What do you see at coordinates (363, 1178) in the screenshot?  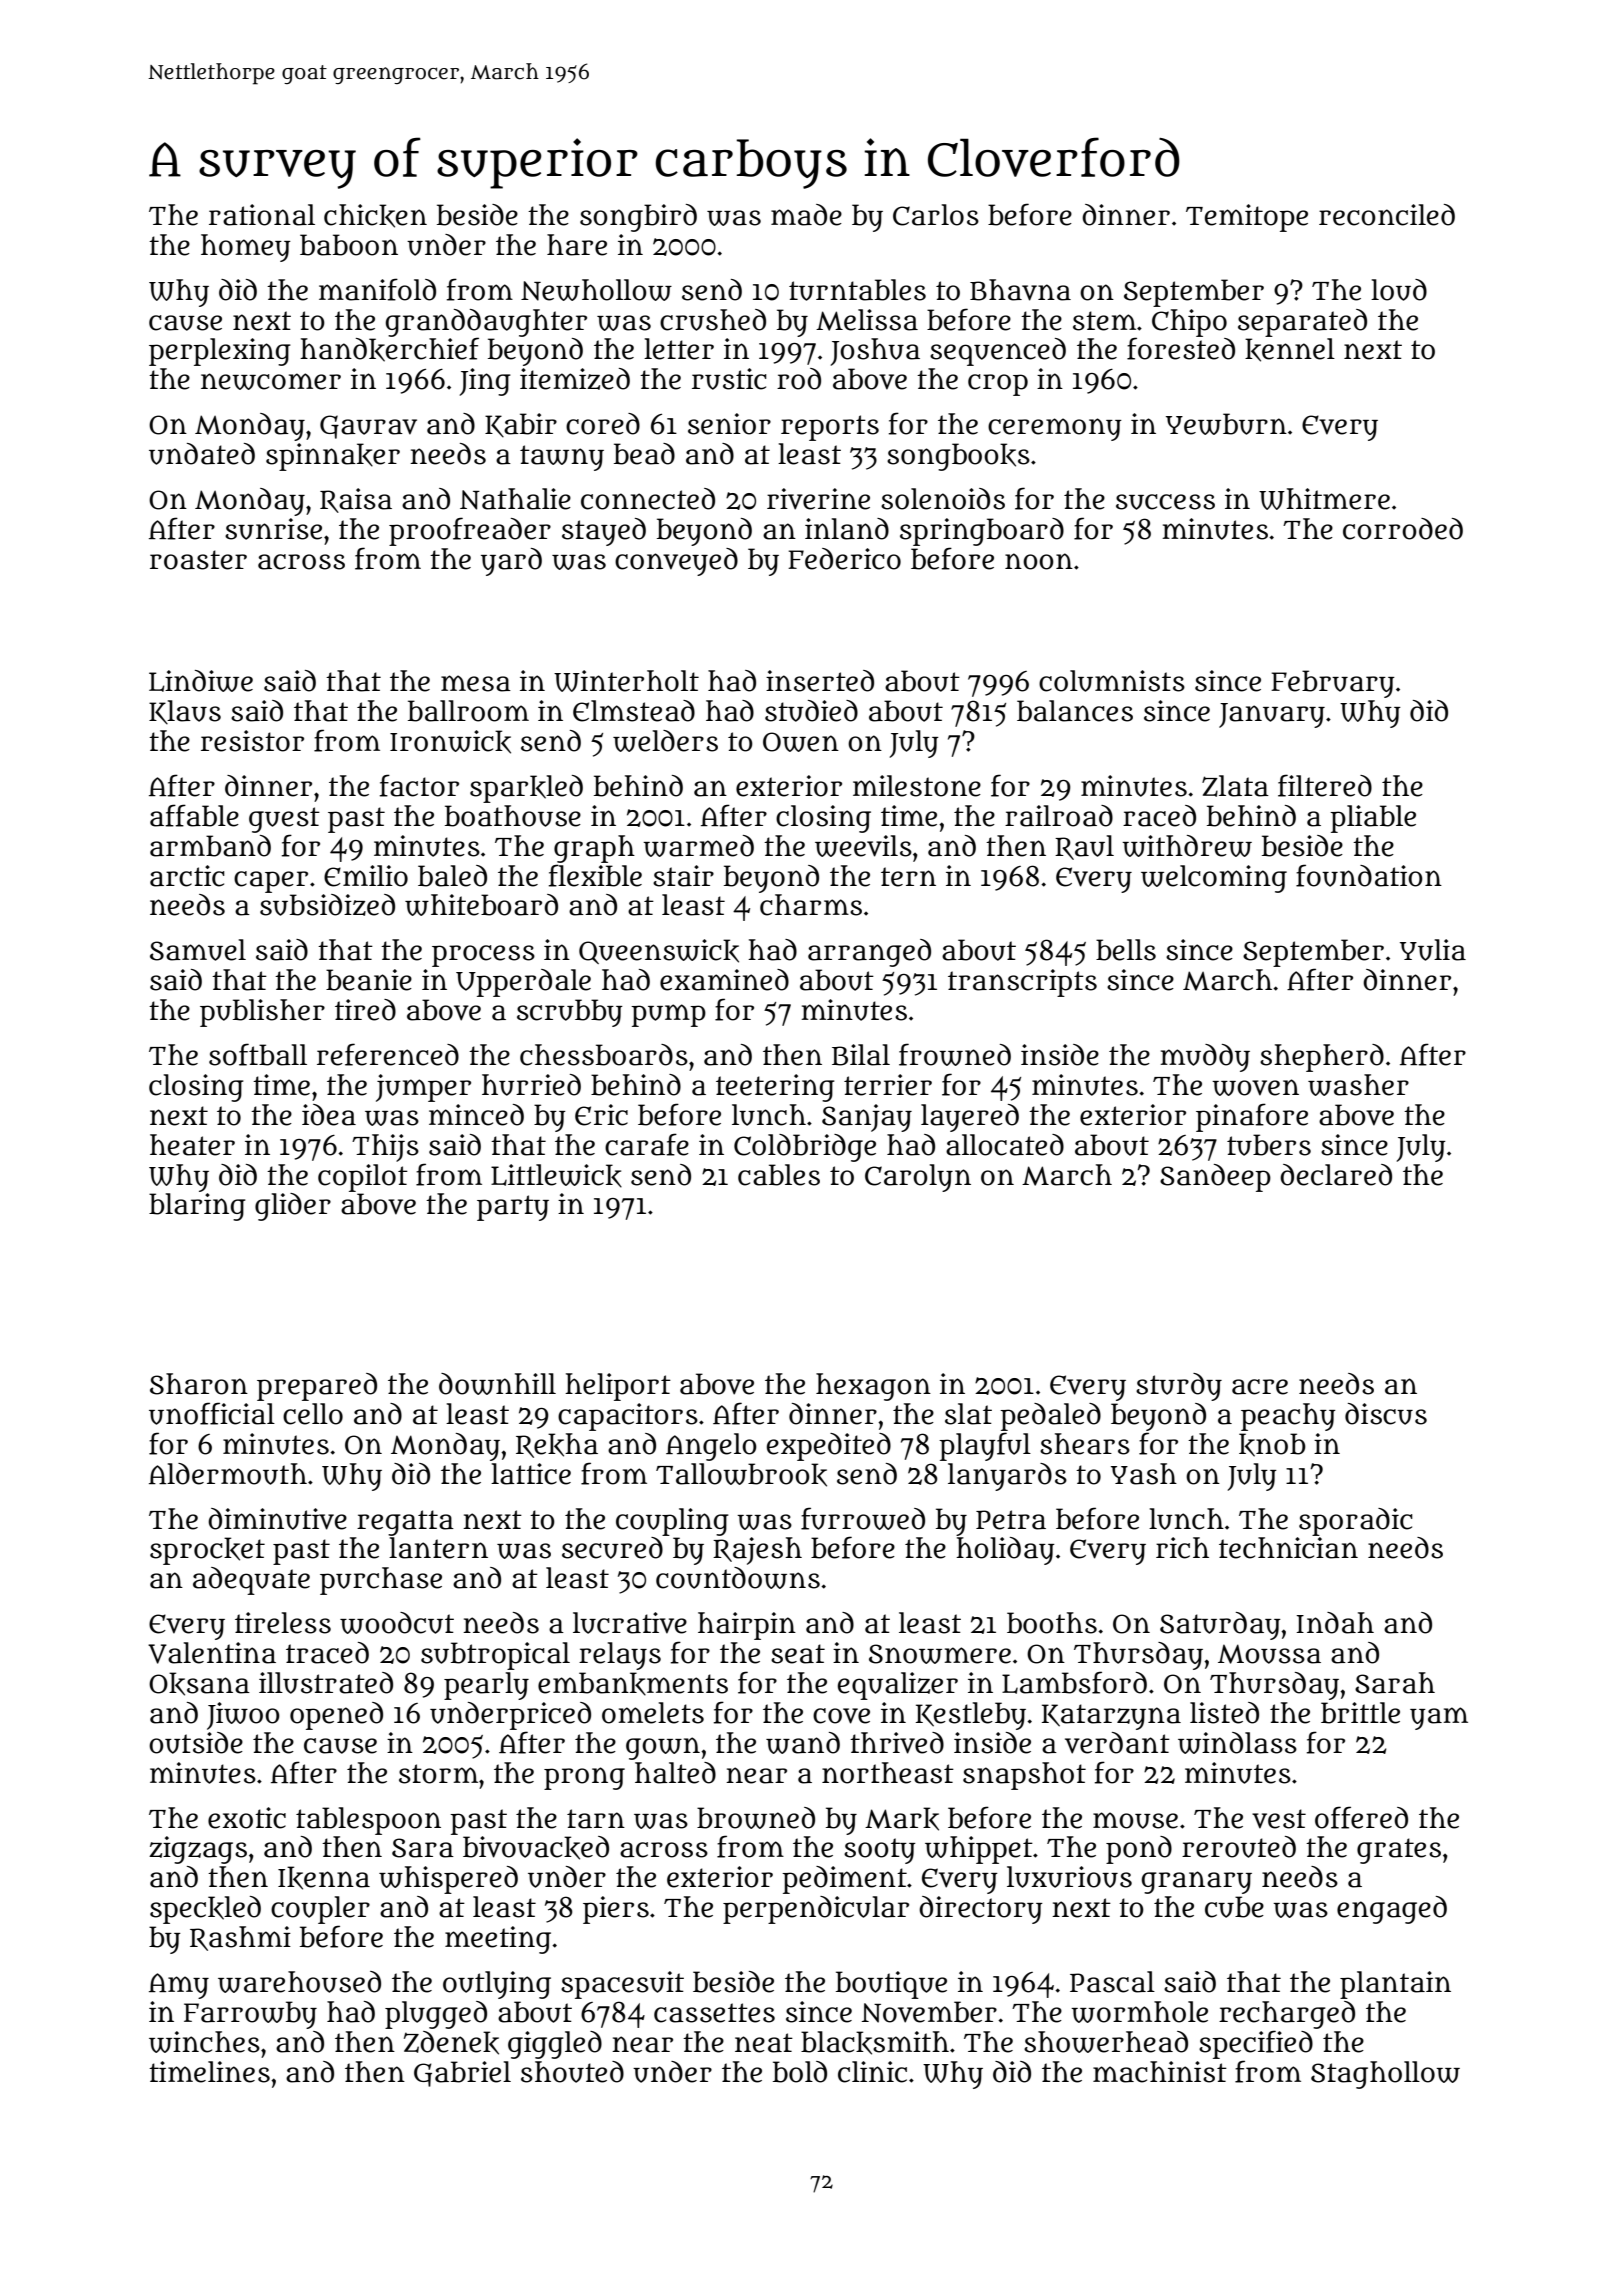 I see `copilot` at bounding box center [363, 1178].
